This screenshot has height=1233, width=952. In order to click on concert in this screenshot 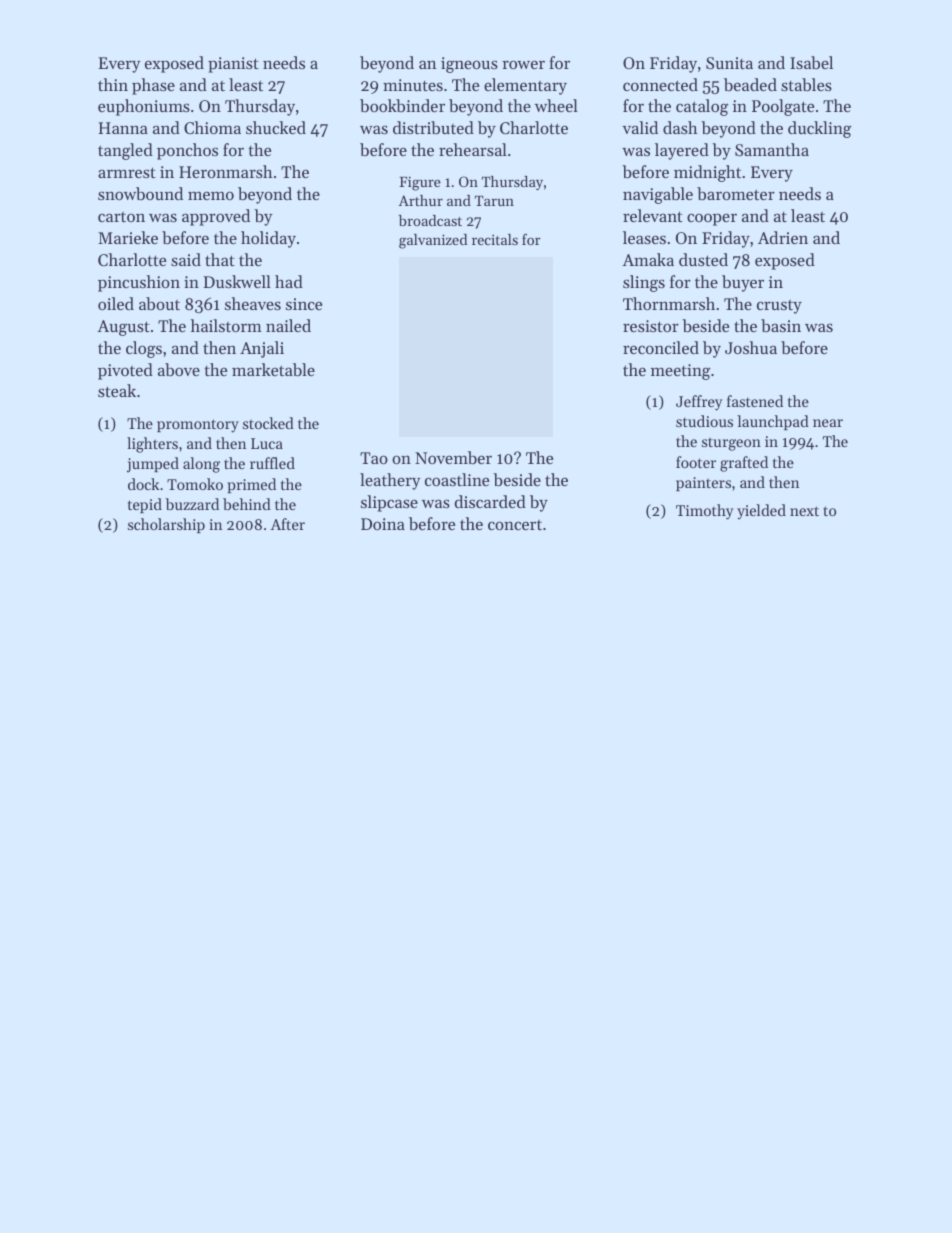, I will do `click(515, 525)`.
